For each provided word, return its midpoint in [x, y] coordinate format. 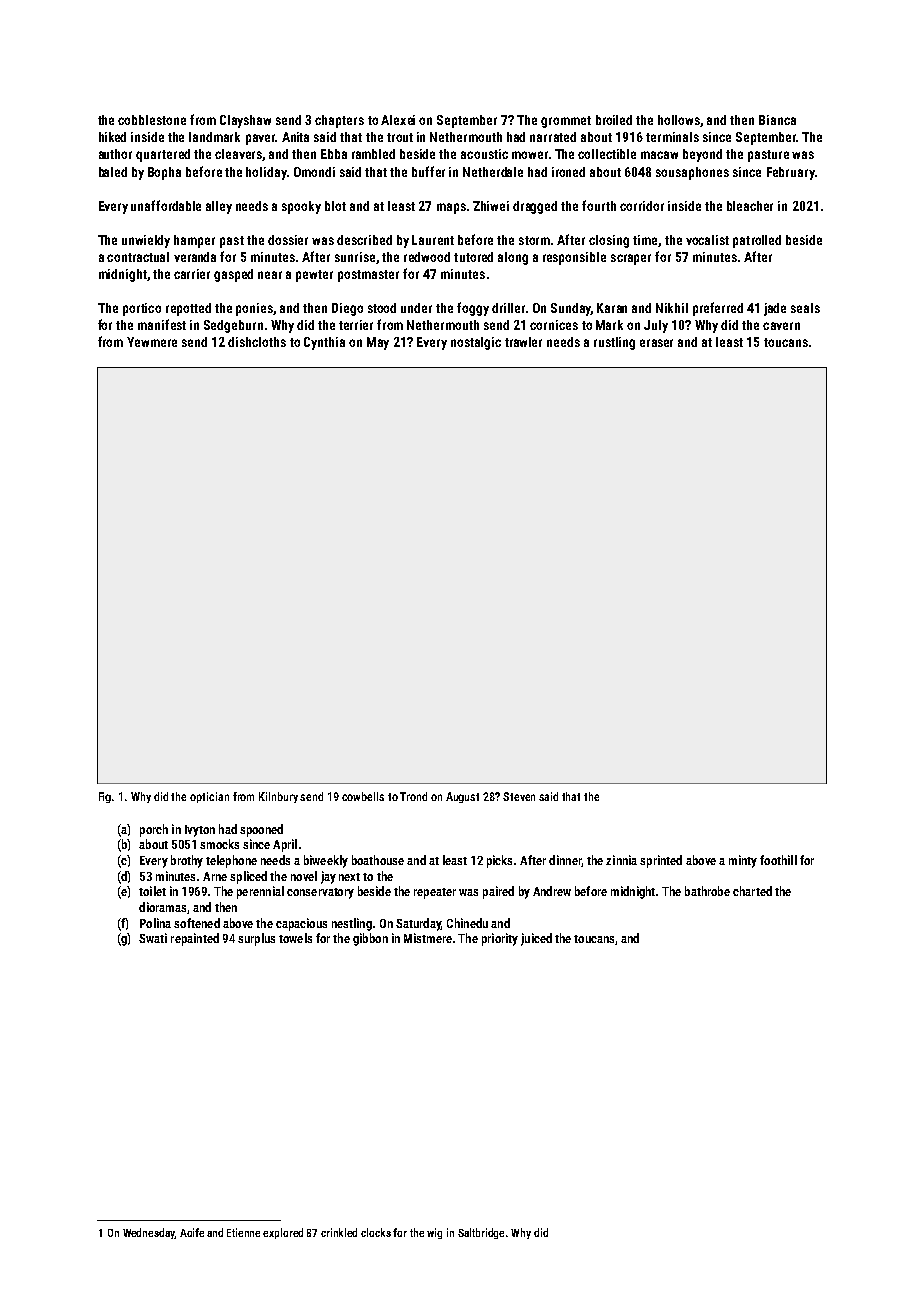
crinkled [339, 1232]
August [462, 797]
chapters [339, 121]
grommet [566, 122]
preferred [718, 309]
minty [743, 861]
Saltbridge [481, 1233]
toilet [152, 891]
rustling [614, 343]
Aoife [192, 1232]
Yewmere [152, 342]
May [378, 343]
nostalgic [476, 343]
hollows [679, 121]
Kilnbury [278, 797]
